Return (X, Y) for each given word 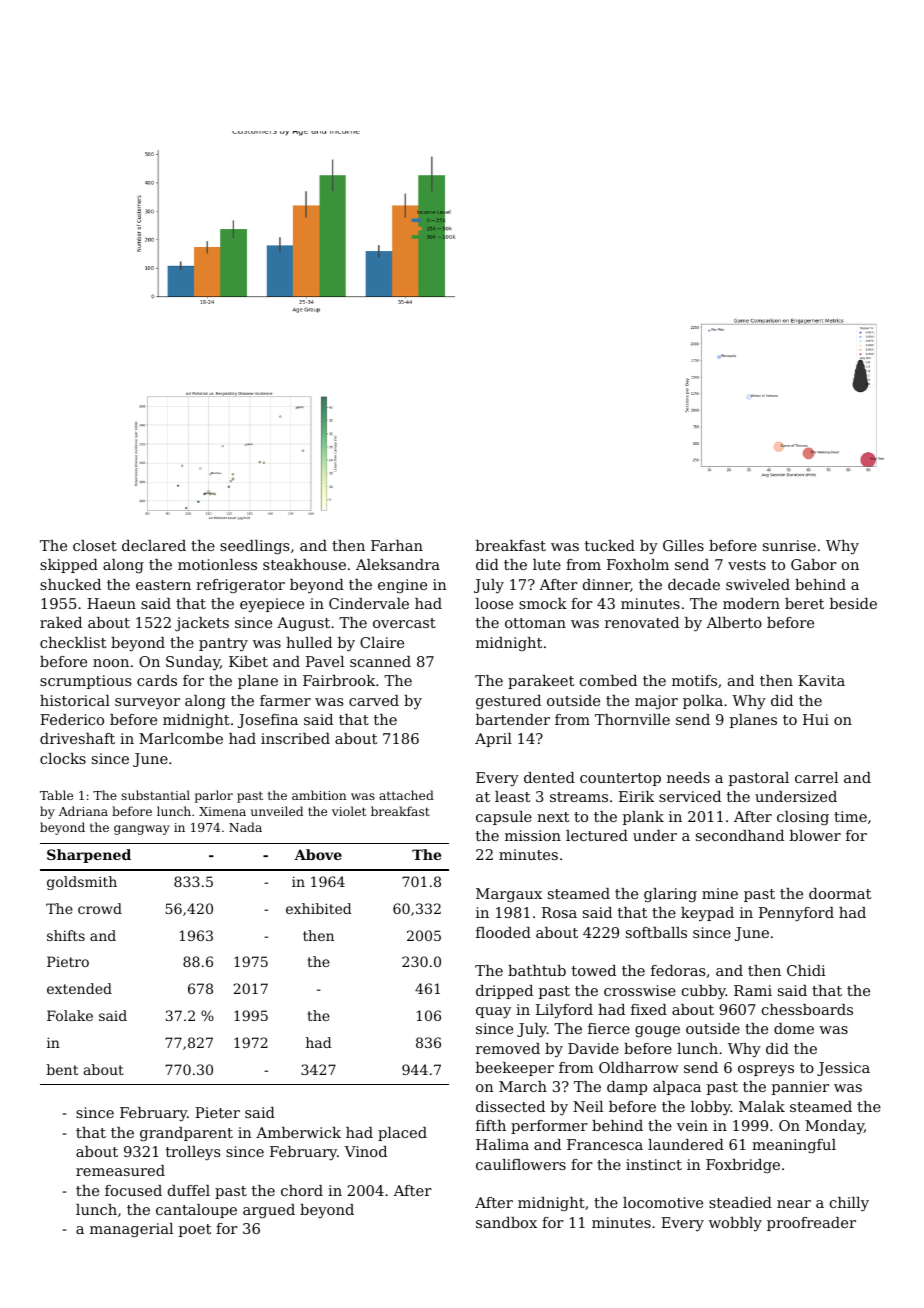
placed (402, 1134)
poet (195, 1230)
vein (692, 1125)
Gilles (683, 545)
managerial (131, 1230)
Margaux (509, 895)
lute (547, 564)
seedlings (254, 547)
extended (79, 988)
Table (56, 795)
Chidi (806, 970)
